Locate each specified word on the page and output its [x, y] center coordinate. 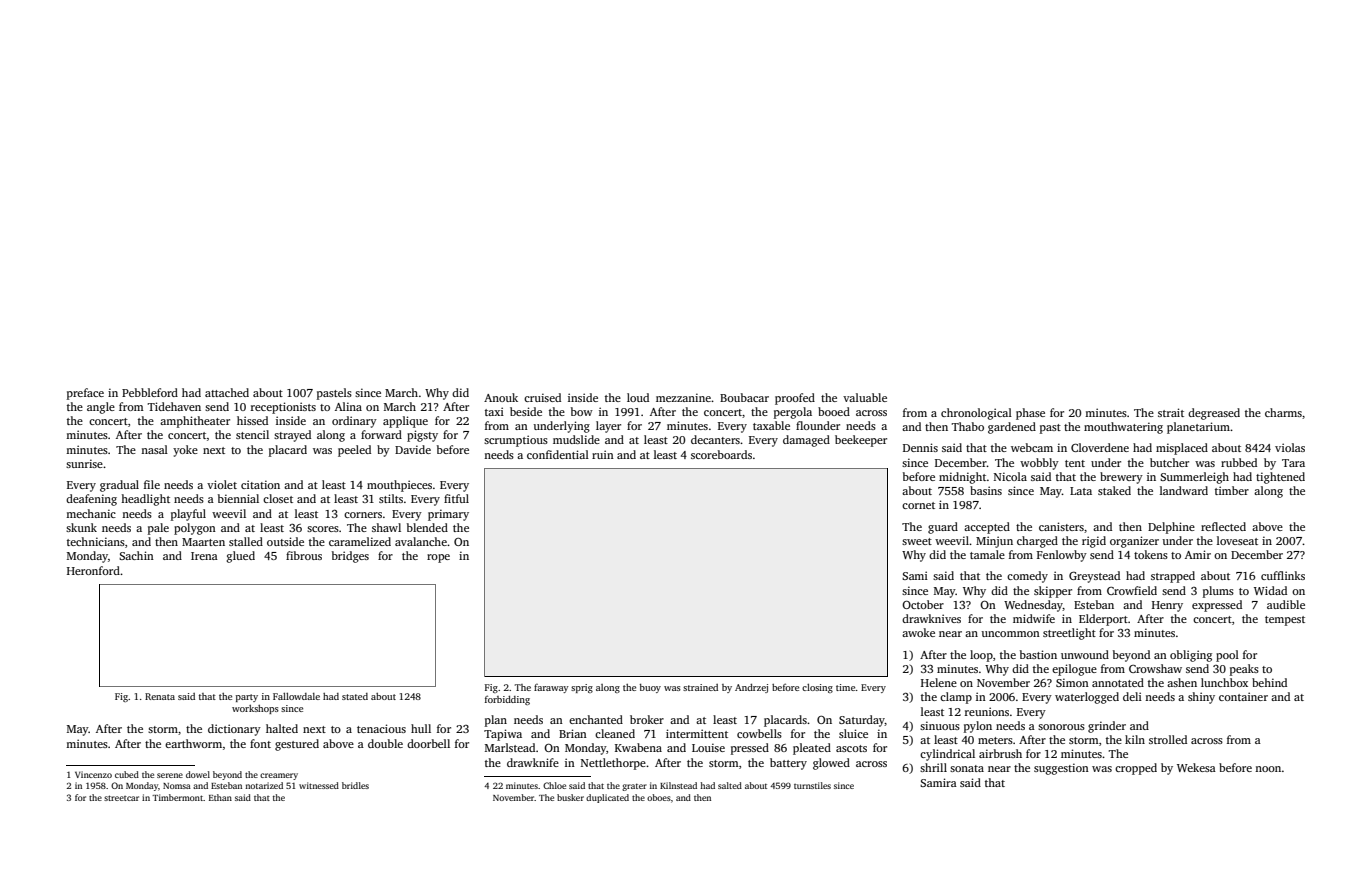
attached [227, 392]
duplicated [607, 798]
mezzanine [683, 397]
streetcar [121, 798]
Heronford [93, 570]
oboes [659, 797]
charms [1283, 412]
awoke [918, 632]
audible [1286, 604]
